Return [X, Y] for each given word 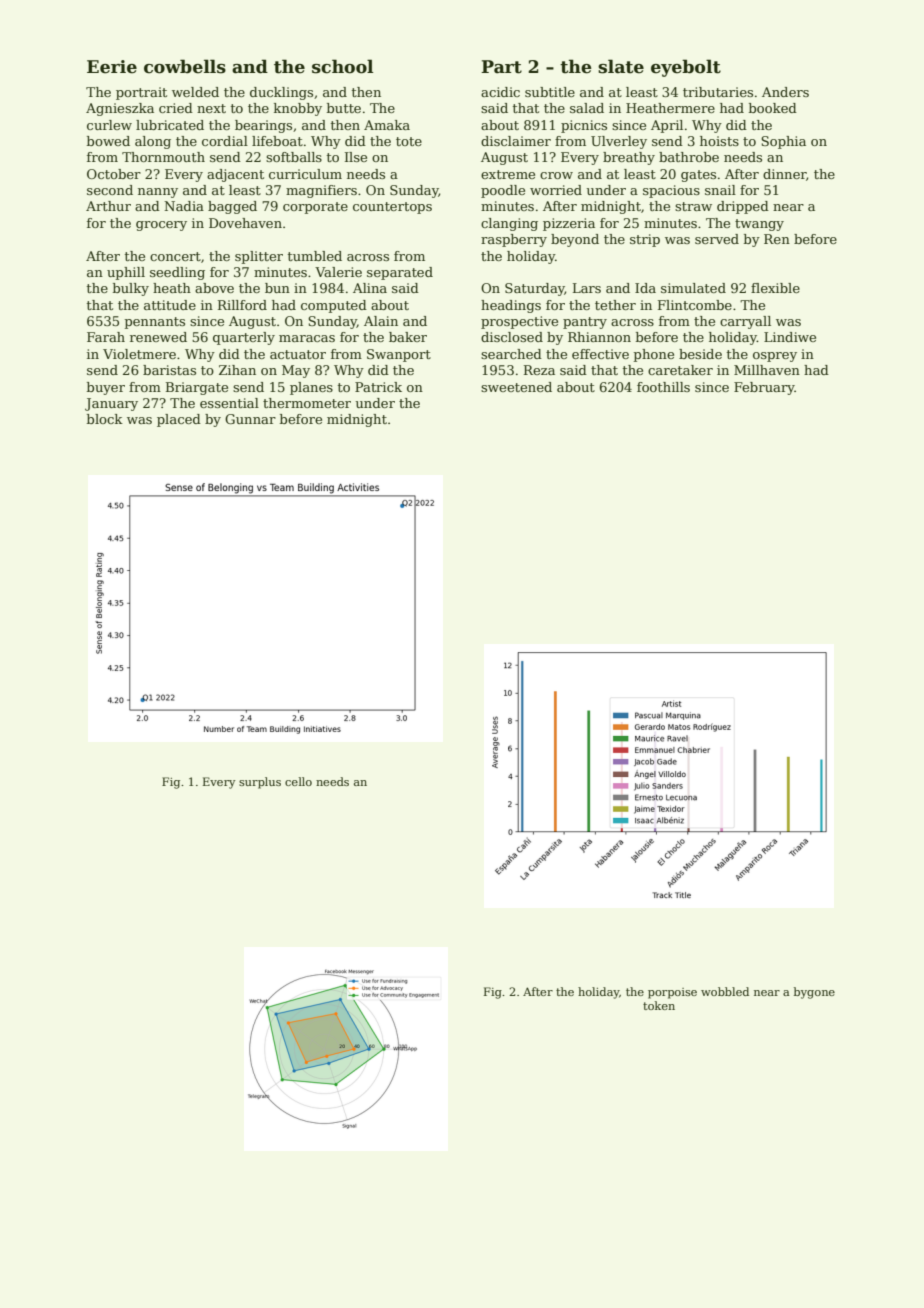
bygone [814, 993]
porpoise [672, 993]
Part [501, 67]
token [659, 1005]
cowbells [185, 66]
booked [773, 108]
